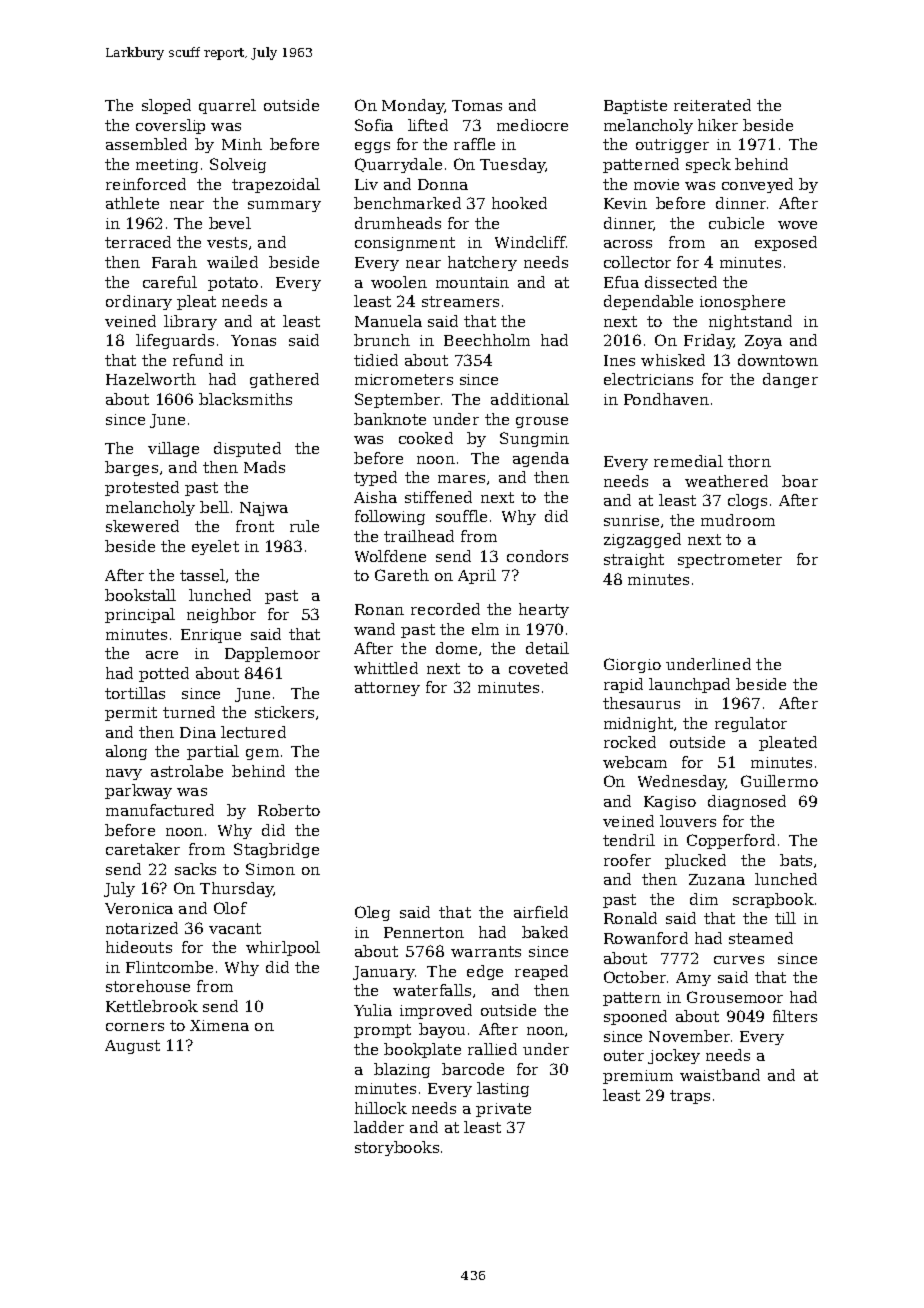 Image resolution: width=924 pixels, height=1308 pixels. What do you see at coordinates (170, 282) in the screenshot?
I see `careful` at bounding box center [170, 282].
